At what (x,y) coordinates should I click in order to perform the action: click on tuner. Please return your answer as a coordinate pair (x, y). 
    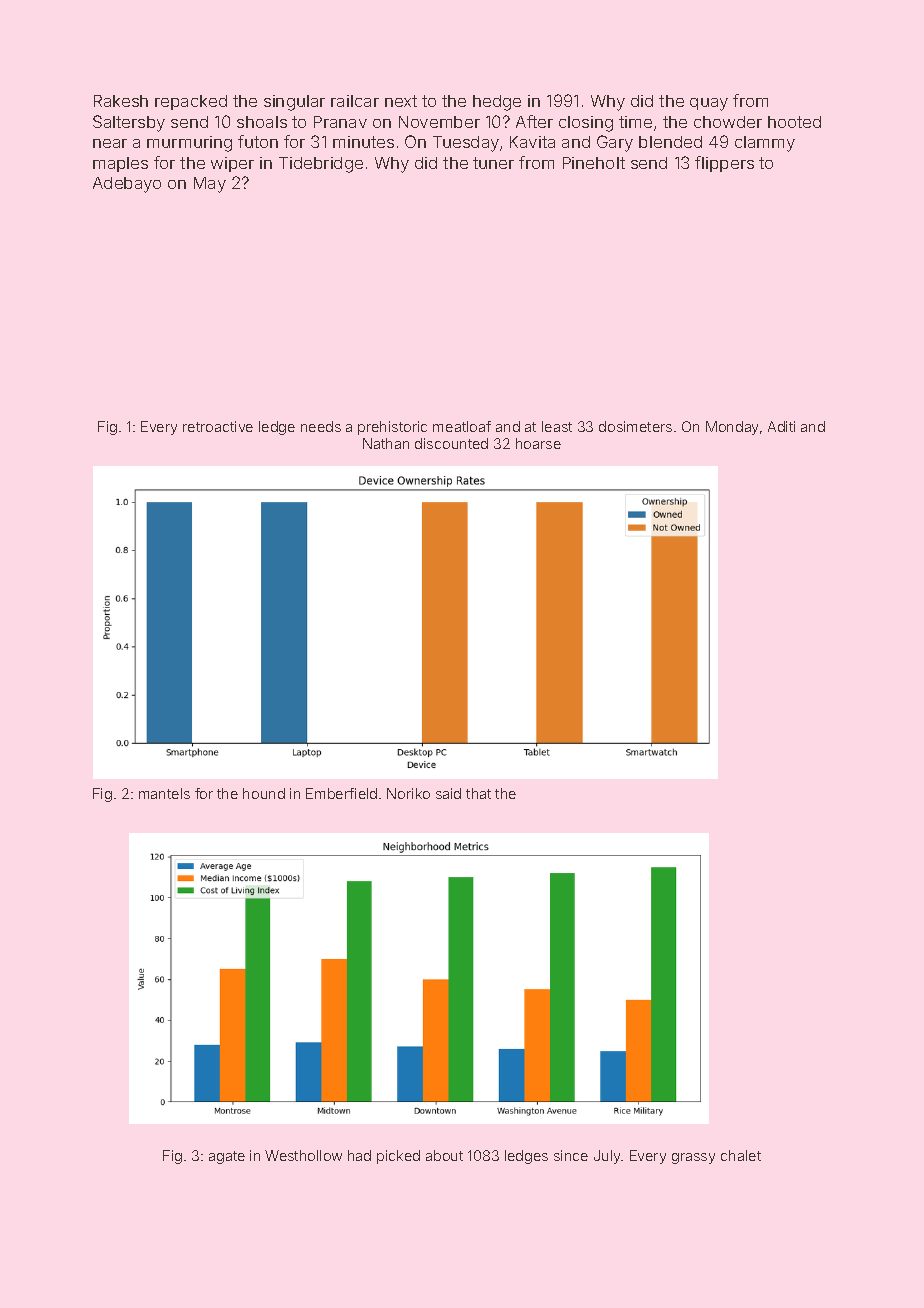
    Looking at the image, I should click on (493, 163).
